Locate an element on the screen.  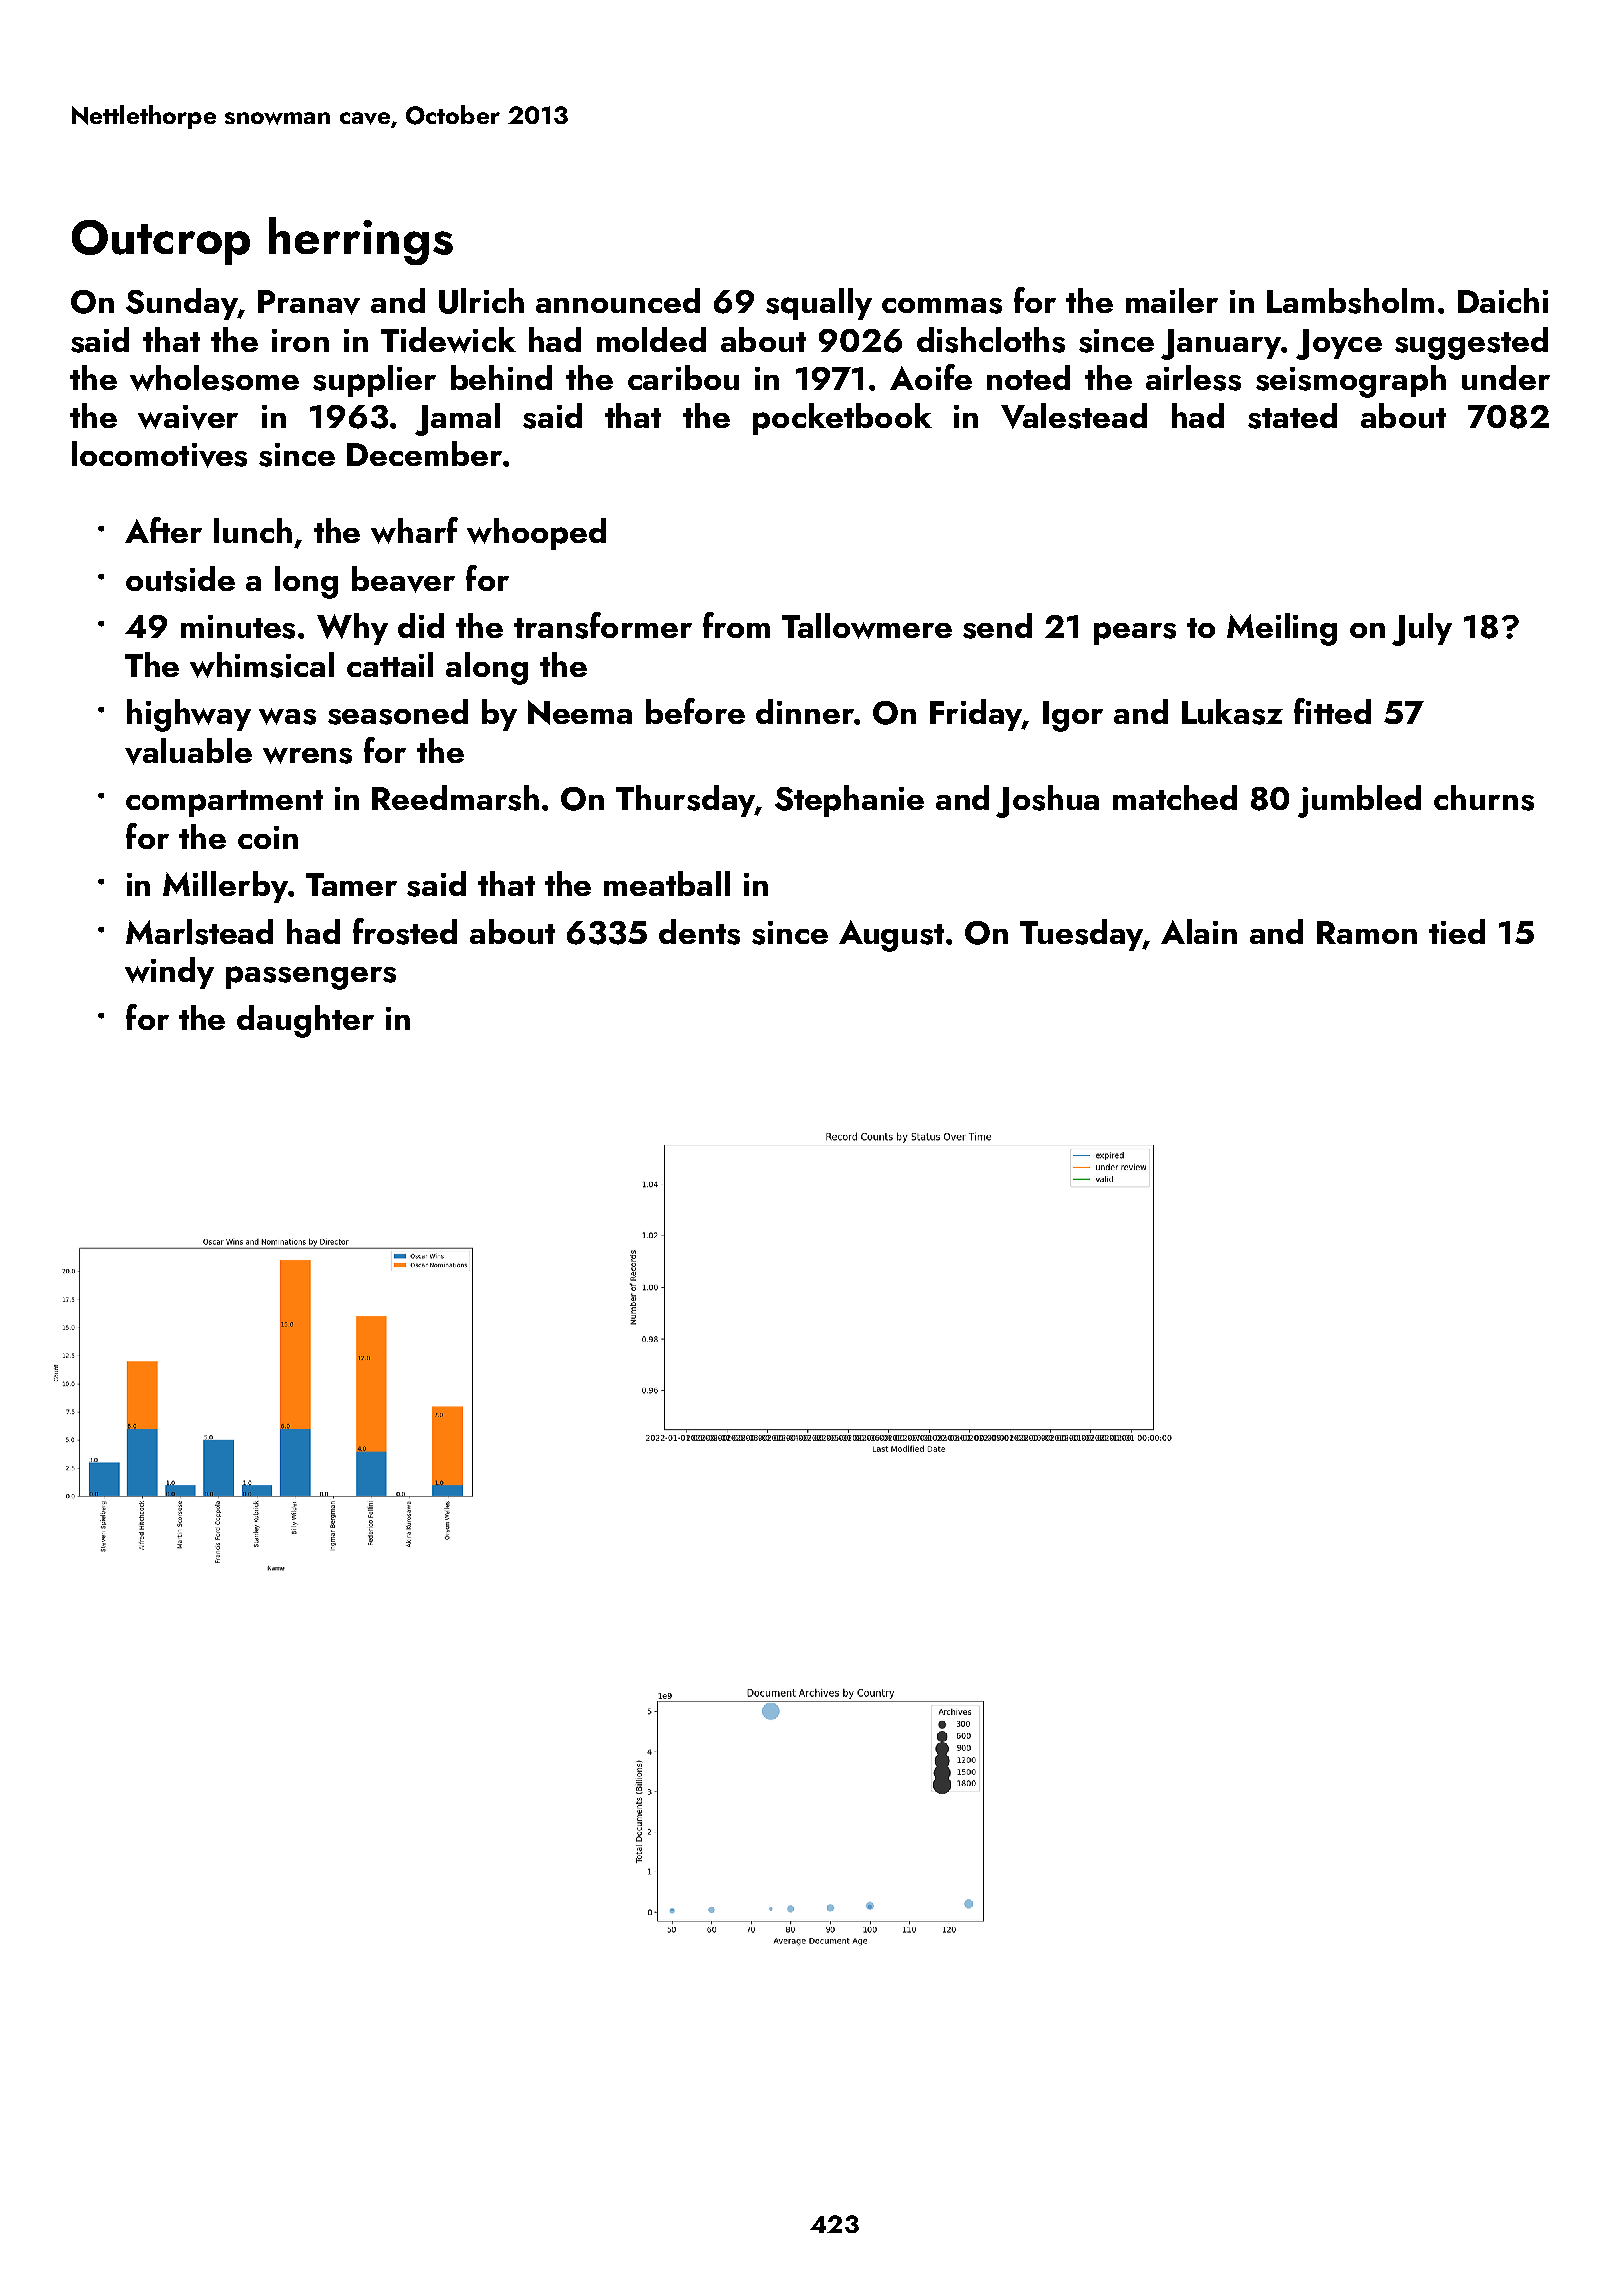
send is located at coordinates (997, 626).
